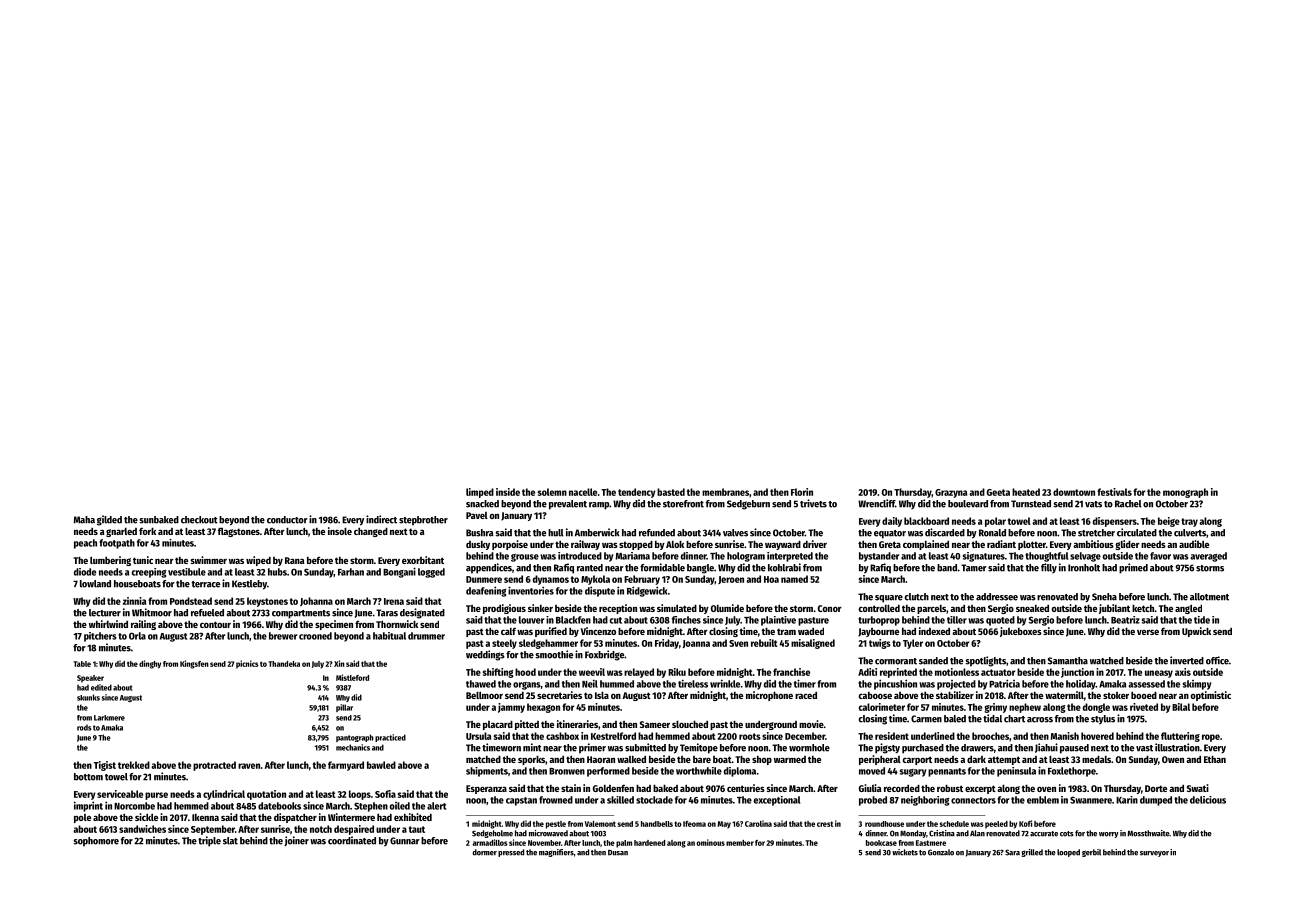 The image size is (1308, 924). What do you see at coordinates (1189, 522) in the screenshot?
I see `tray` at bounding box center [1189, 522].
